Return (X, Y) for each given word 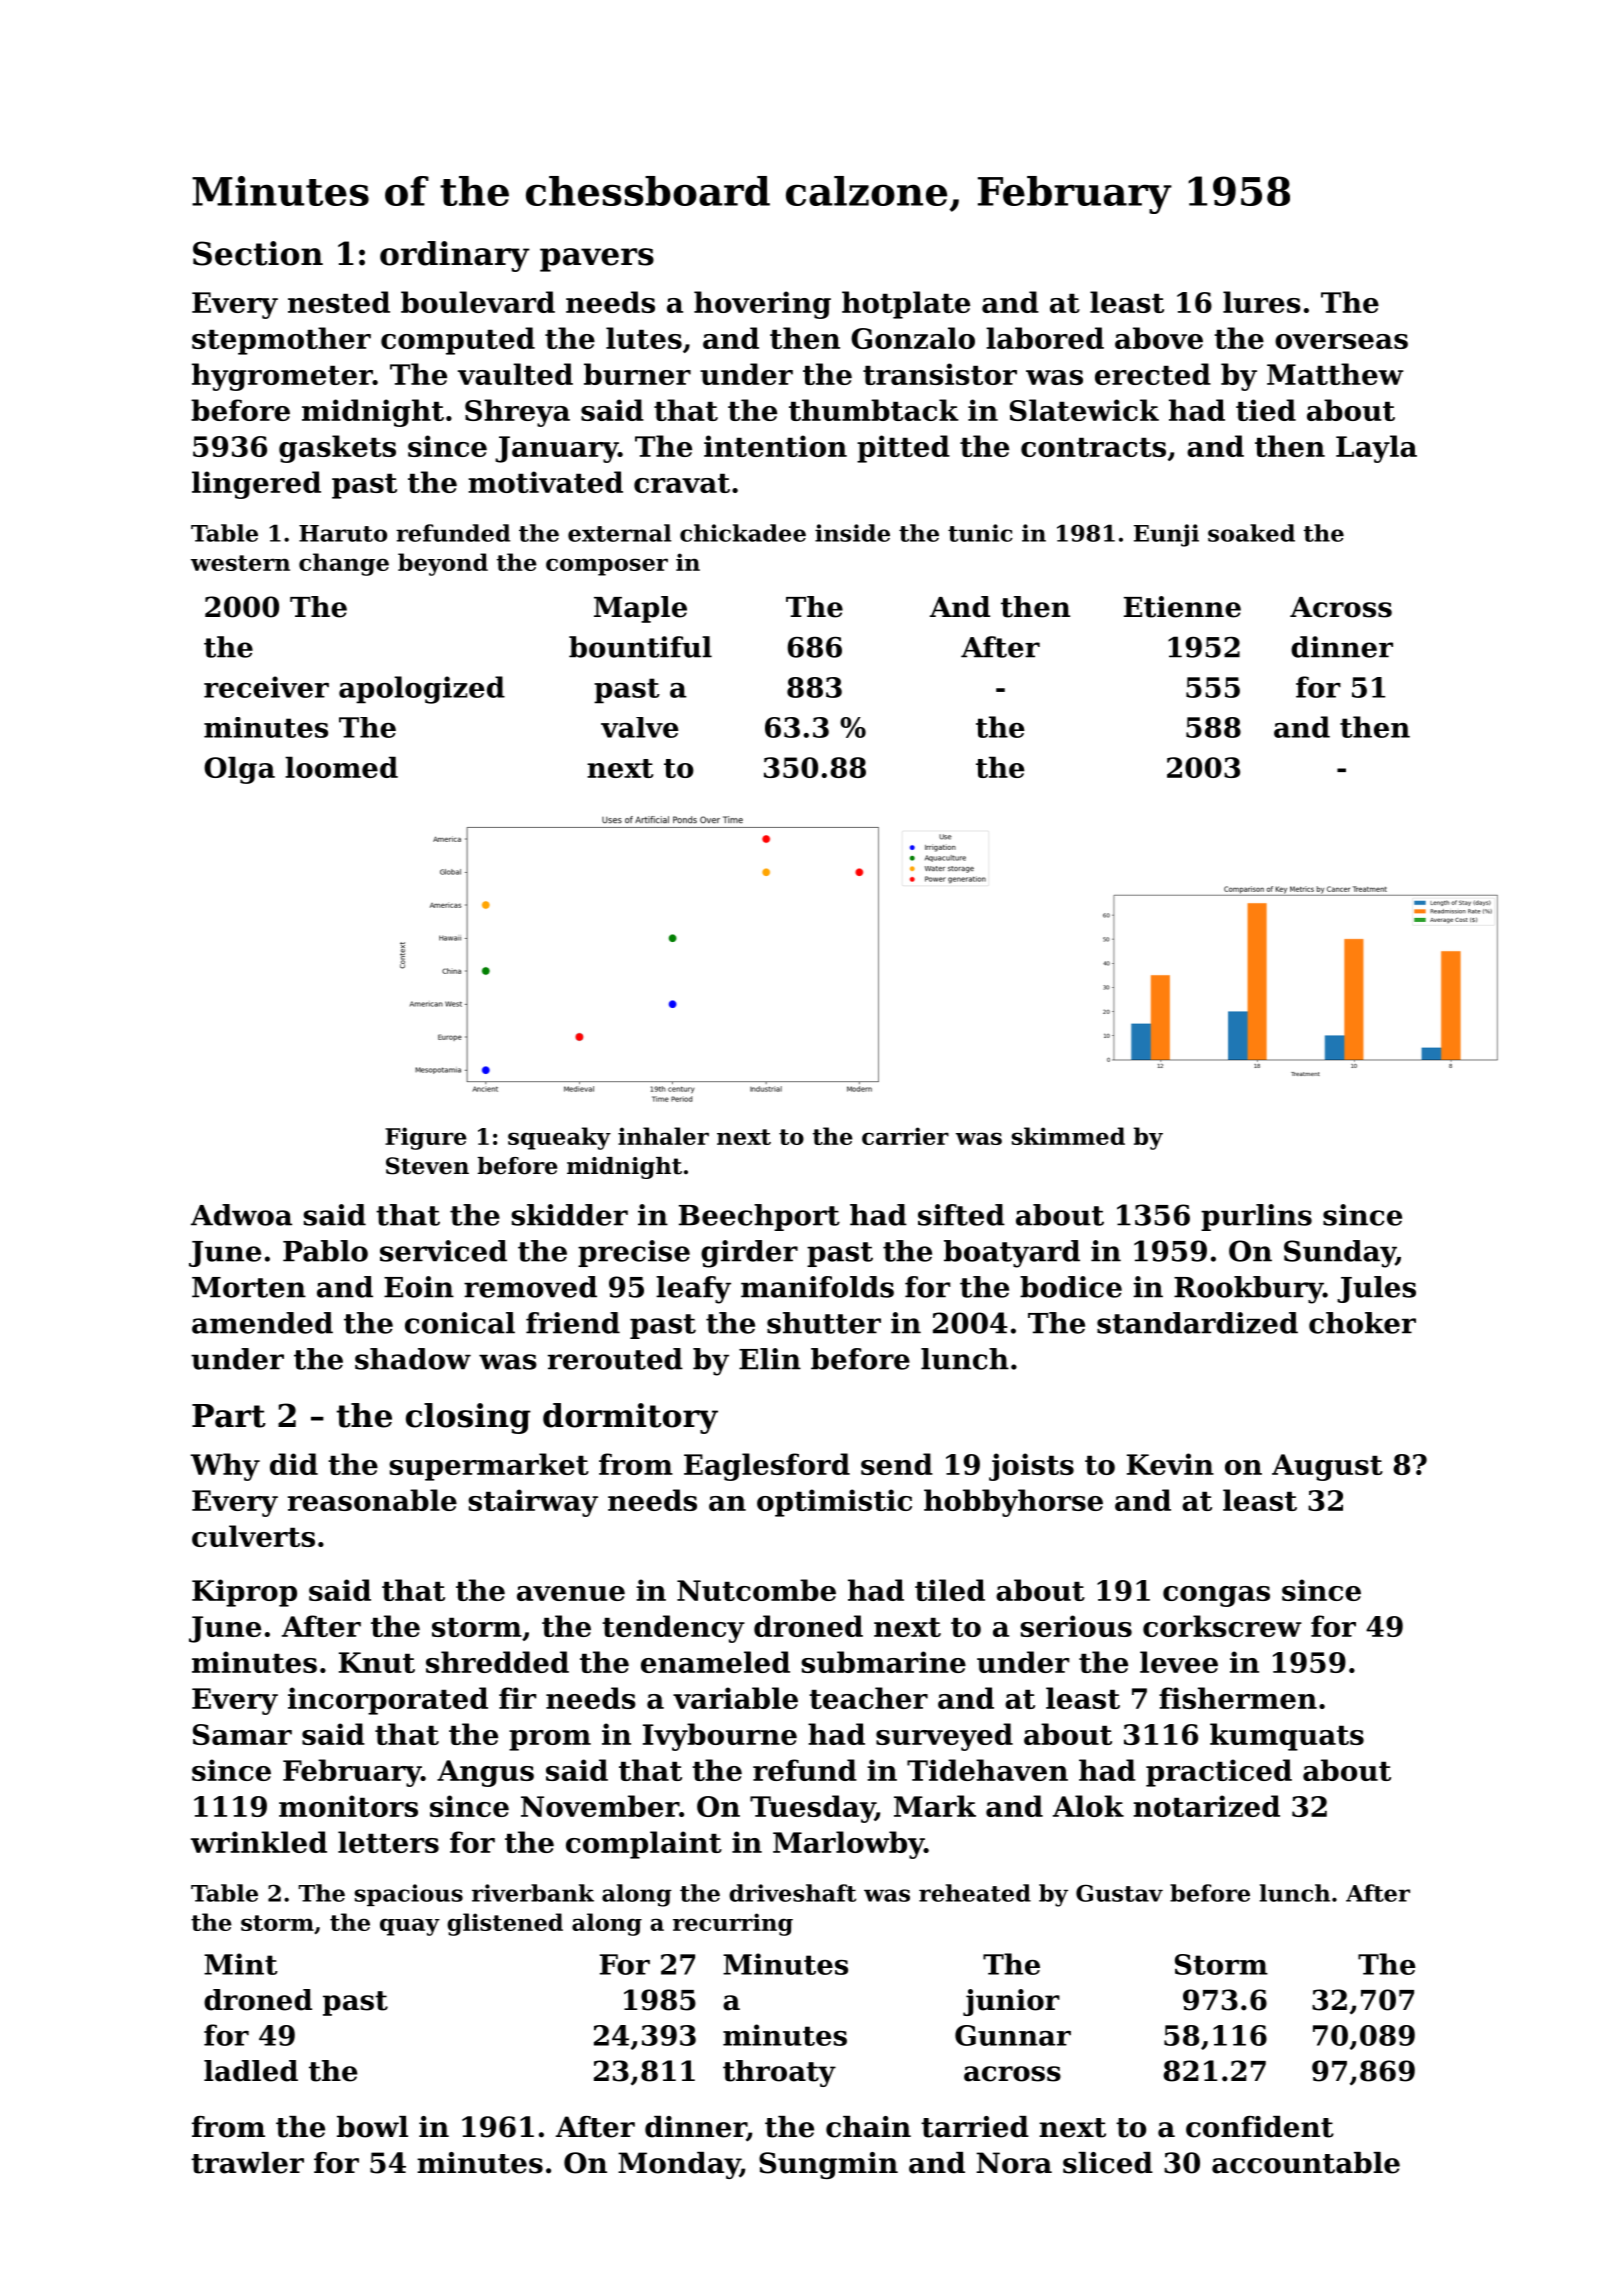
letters (388, 1842)
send (897, 1464)
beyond (443, 564)
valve (640, 727)
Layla (1376, 449)
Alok (1088, 1806)
